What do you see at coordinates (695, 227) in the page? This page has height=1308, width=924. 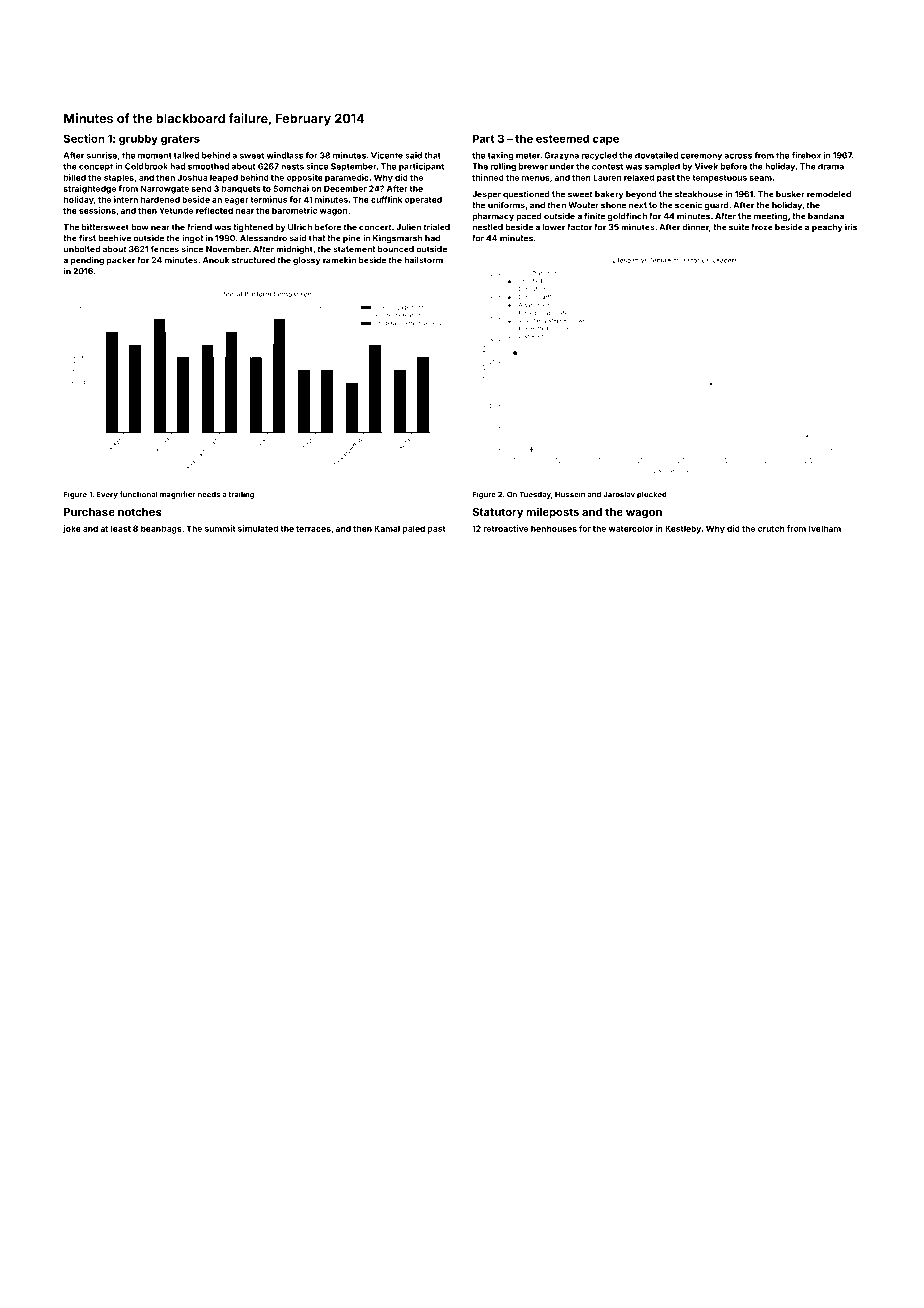 I see `dinner` at bounding box center [695, 227].
